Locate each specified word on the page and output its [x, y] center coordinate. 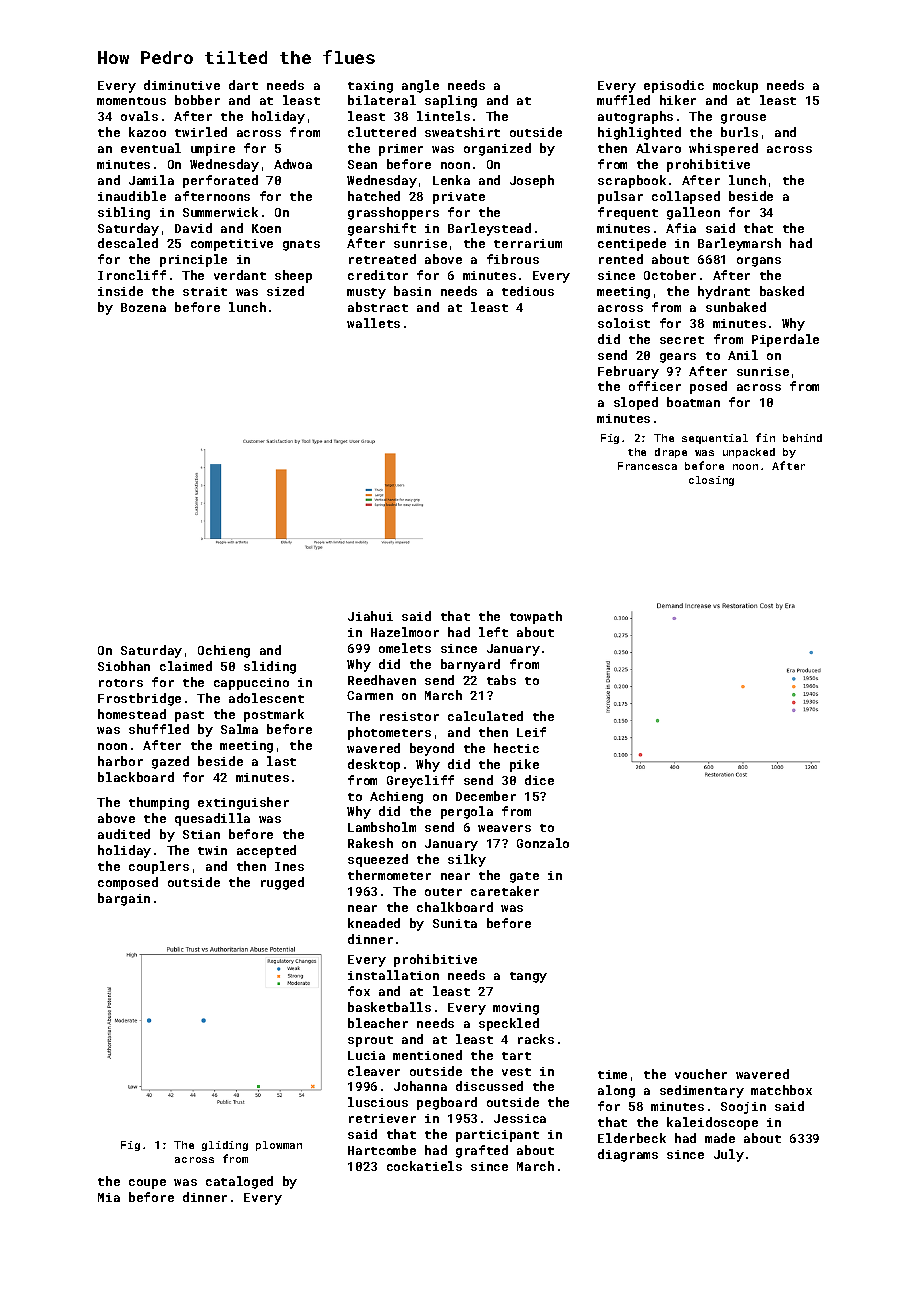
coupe [147, 1184]
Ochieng [224, 651]
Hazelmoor [405, 632]
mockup [735, 86]
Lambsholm [382, 827]
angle [420, 86]
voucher [701, 1074]
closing [711, 481]
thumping [159, 803]
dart [243, 85]
